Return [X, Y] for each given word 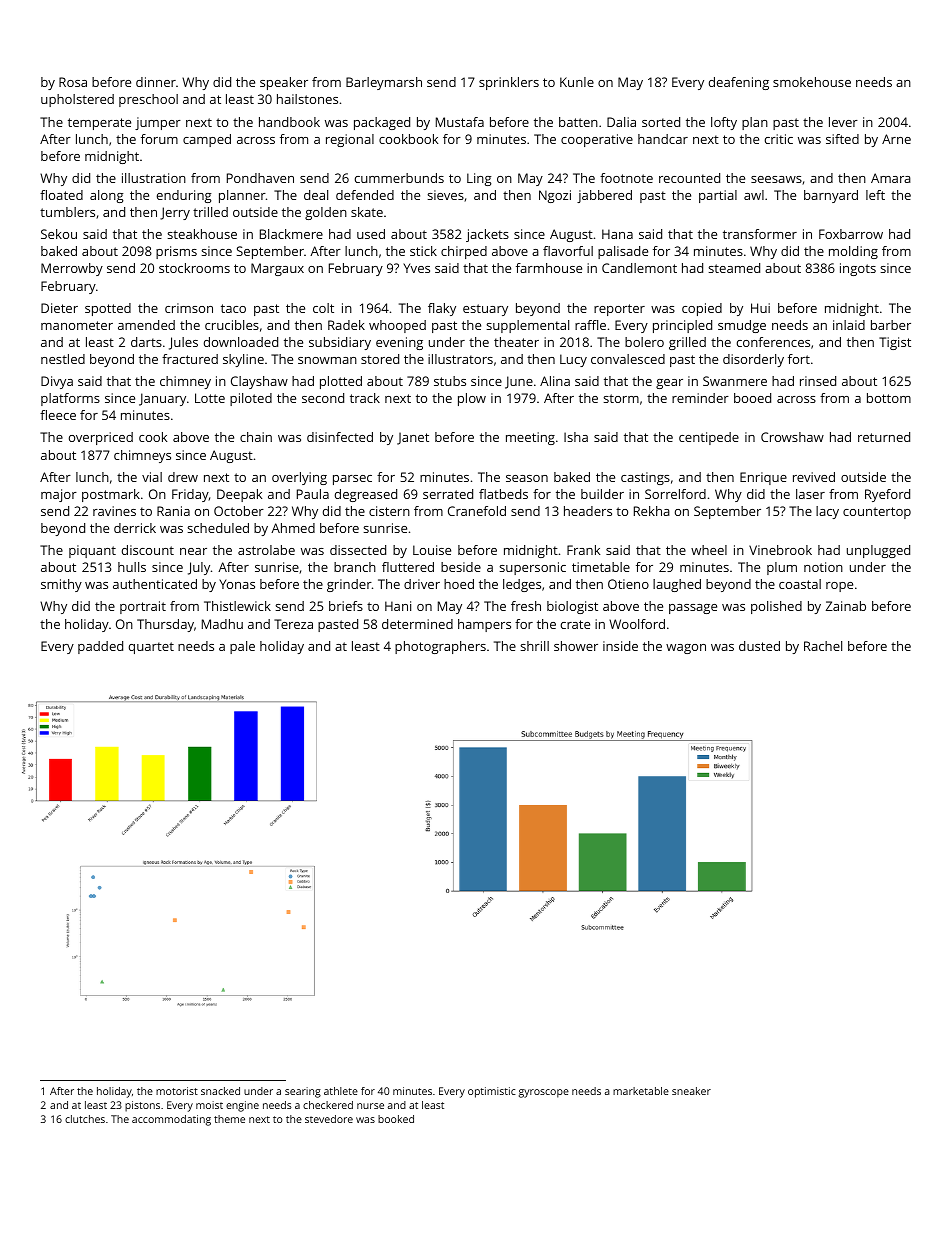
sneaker [691, 1091]
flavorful [568, 251]
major [59, 495]
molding [853, 252]
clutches [85, 1119]
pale [242, 647]
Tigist [895, 343]
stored [380, 359]
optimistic [492, 1092]
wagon [686, 649]
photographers [440, 647]
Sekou [59, 234]
